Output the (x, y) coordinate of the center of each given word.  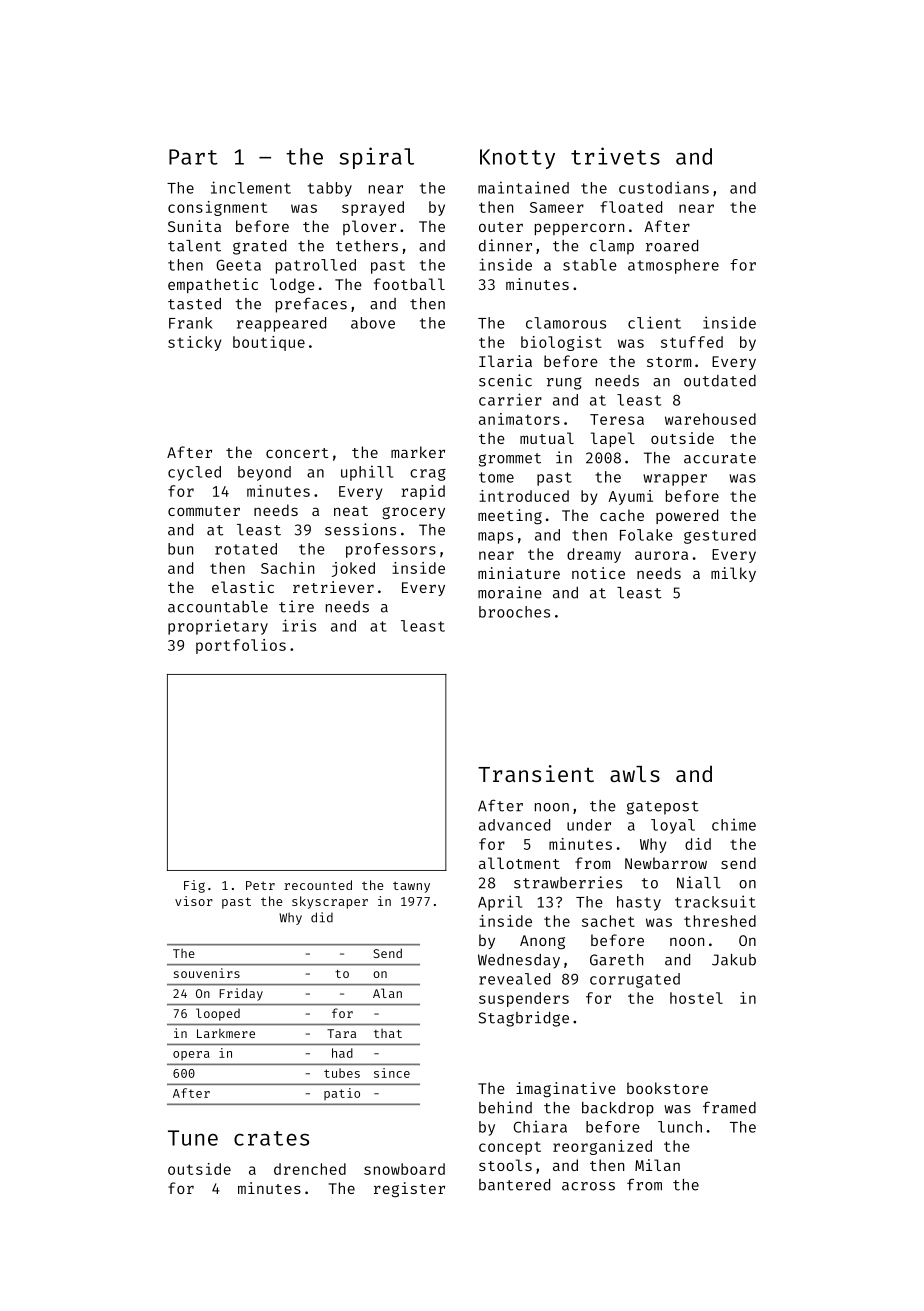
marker (418, 452)
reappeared (281, 324)
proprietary (218, 627)
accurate (720, 458)
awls (635, 774)
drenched (310, 1169)
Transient (536, 773)
